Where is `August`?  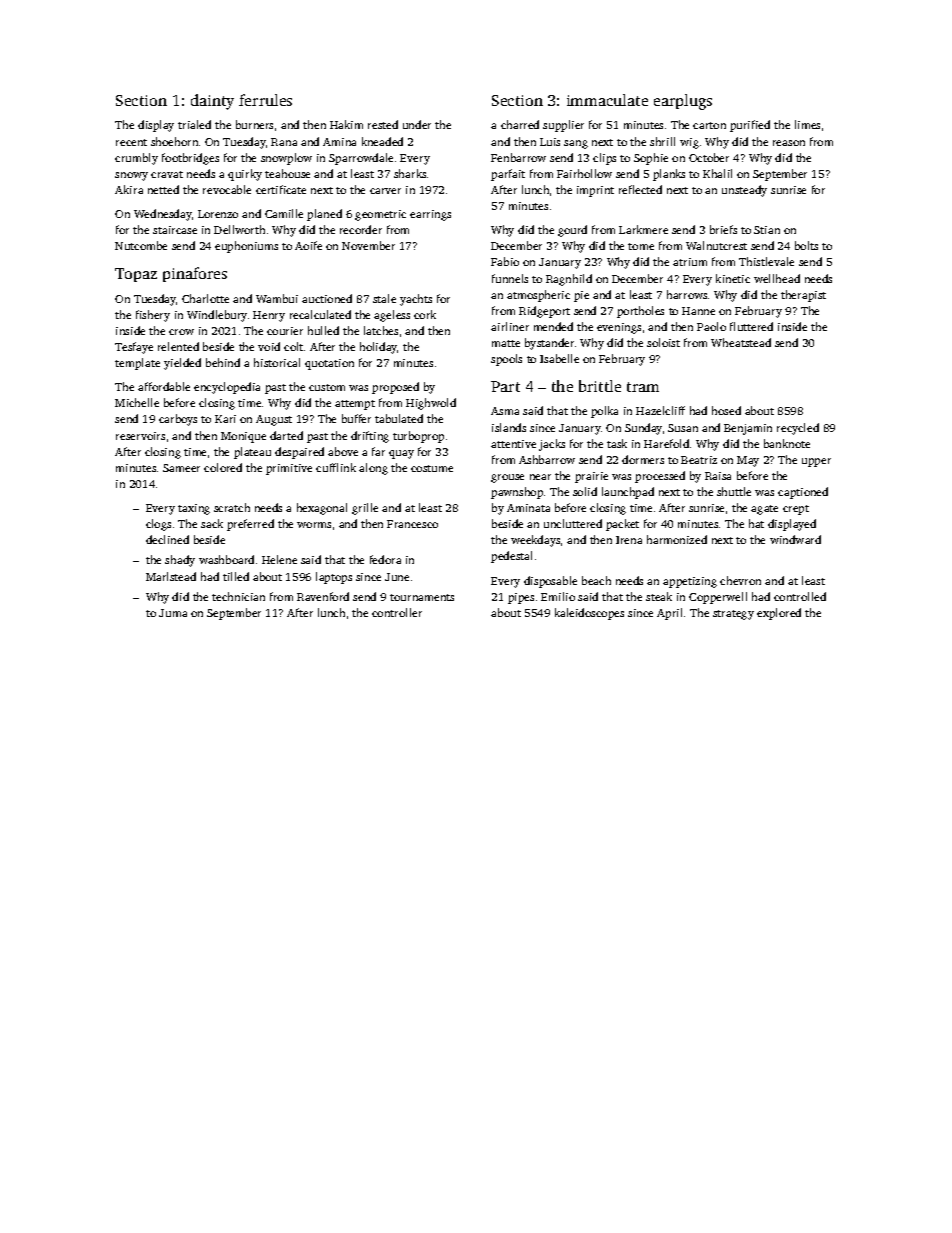 August is located at coordinates (274, 420).
